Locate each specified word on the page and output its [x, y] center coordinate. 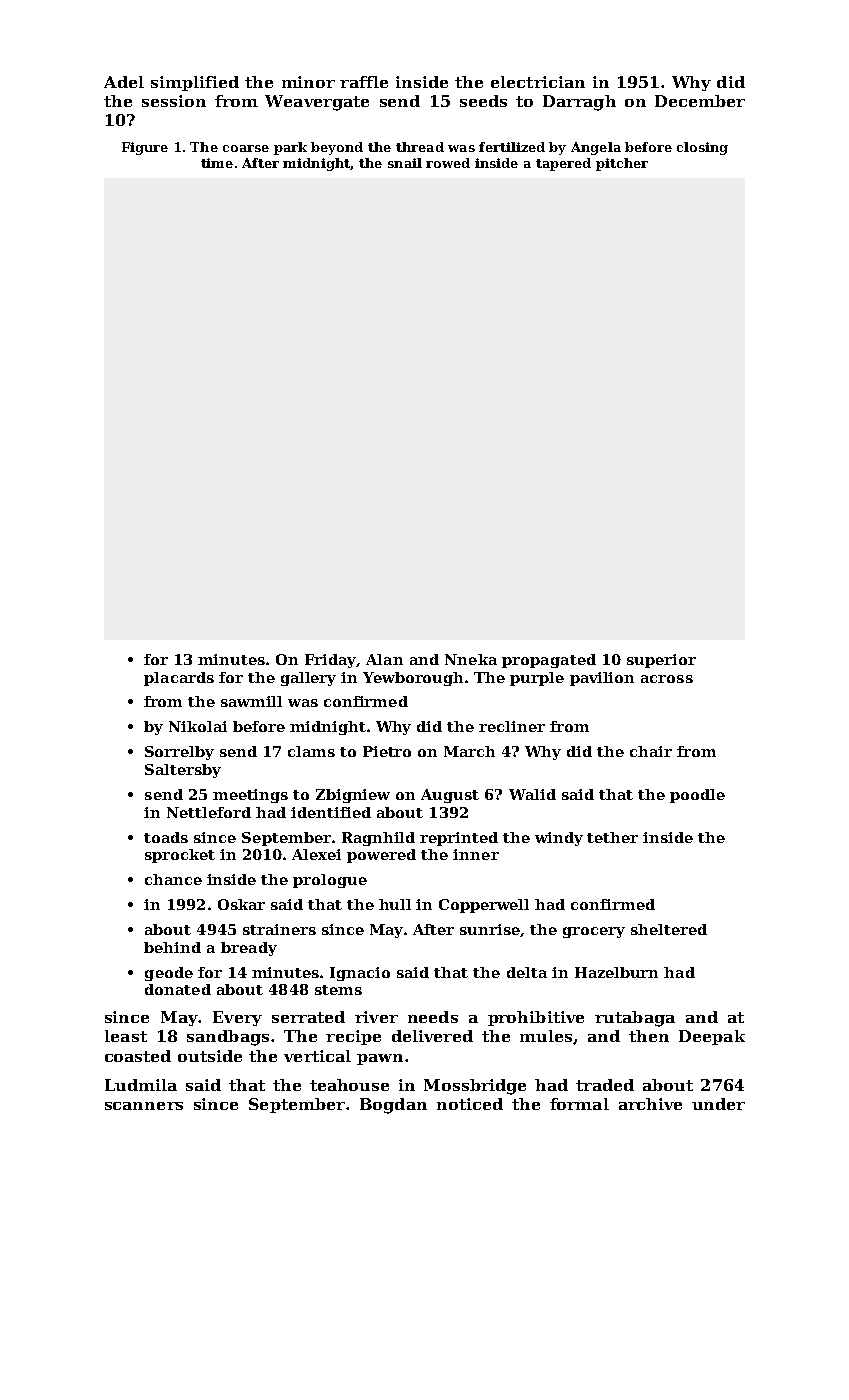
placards [179, 679]
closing [702, 148]
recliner [512, 726]
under [718, 1104]
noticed [470, 1104]
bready [249, 949]
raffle [364, 82]
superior [661, 661]
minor [308, 82]
